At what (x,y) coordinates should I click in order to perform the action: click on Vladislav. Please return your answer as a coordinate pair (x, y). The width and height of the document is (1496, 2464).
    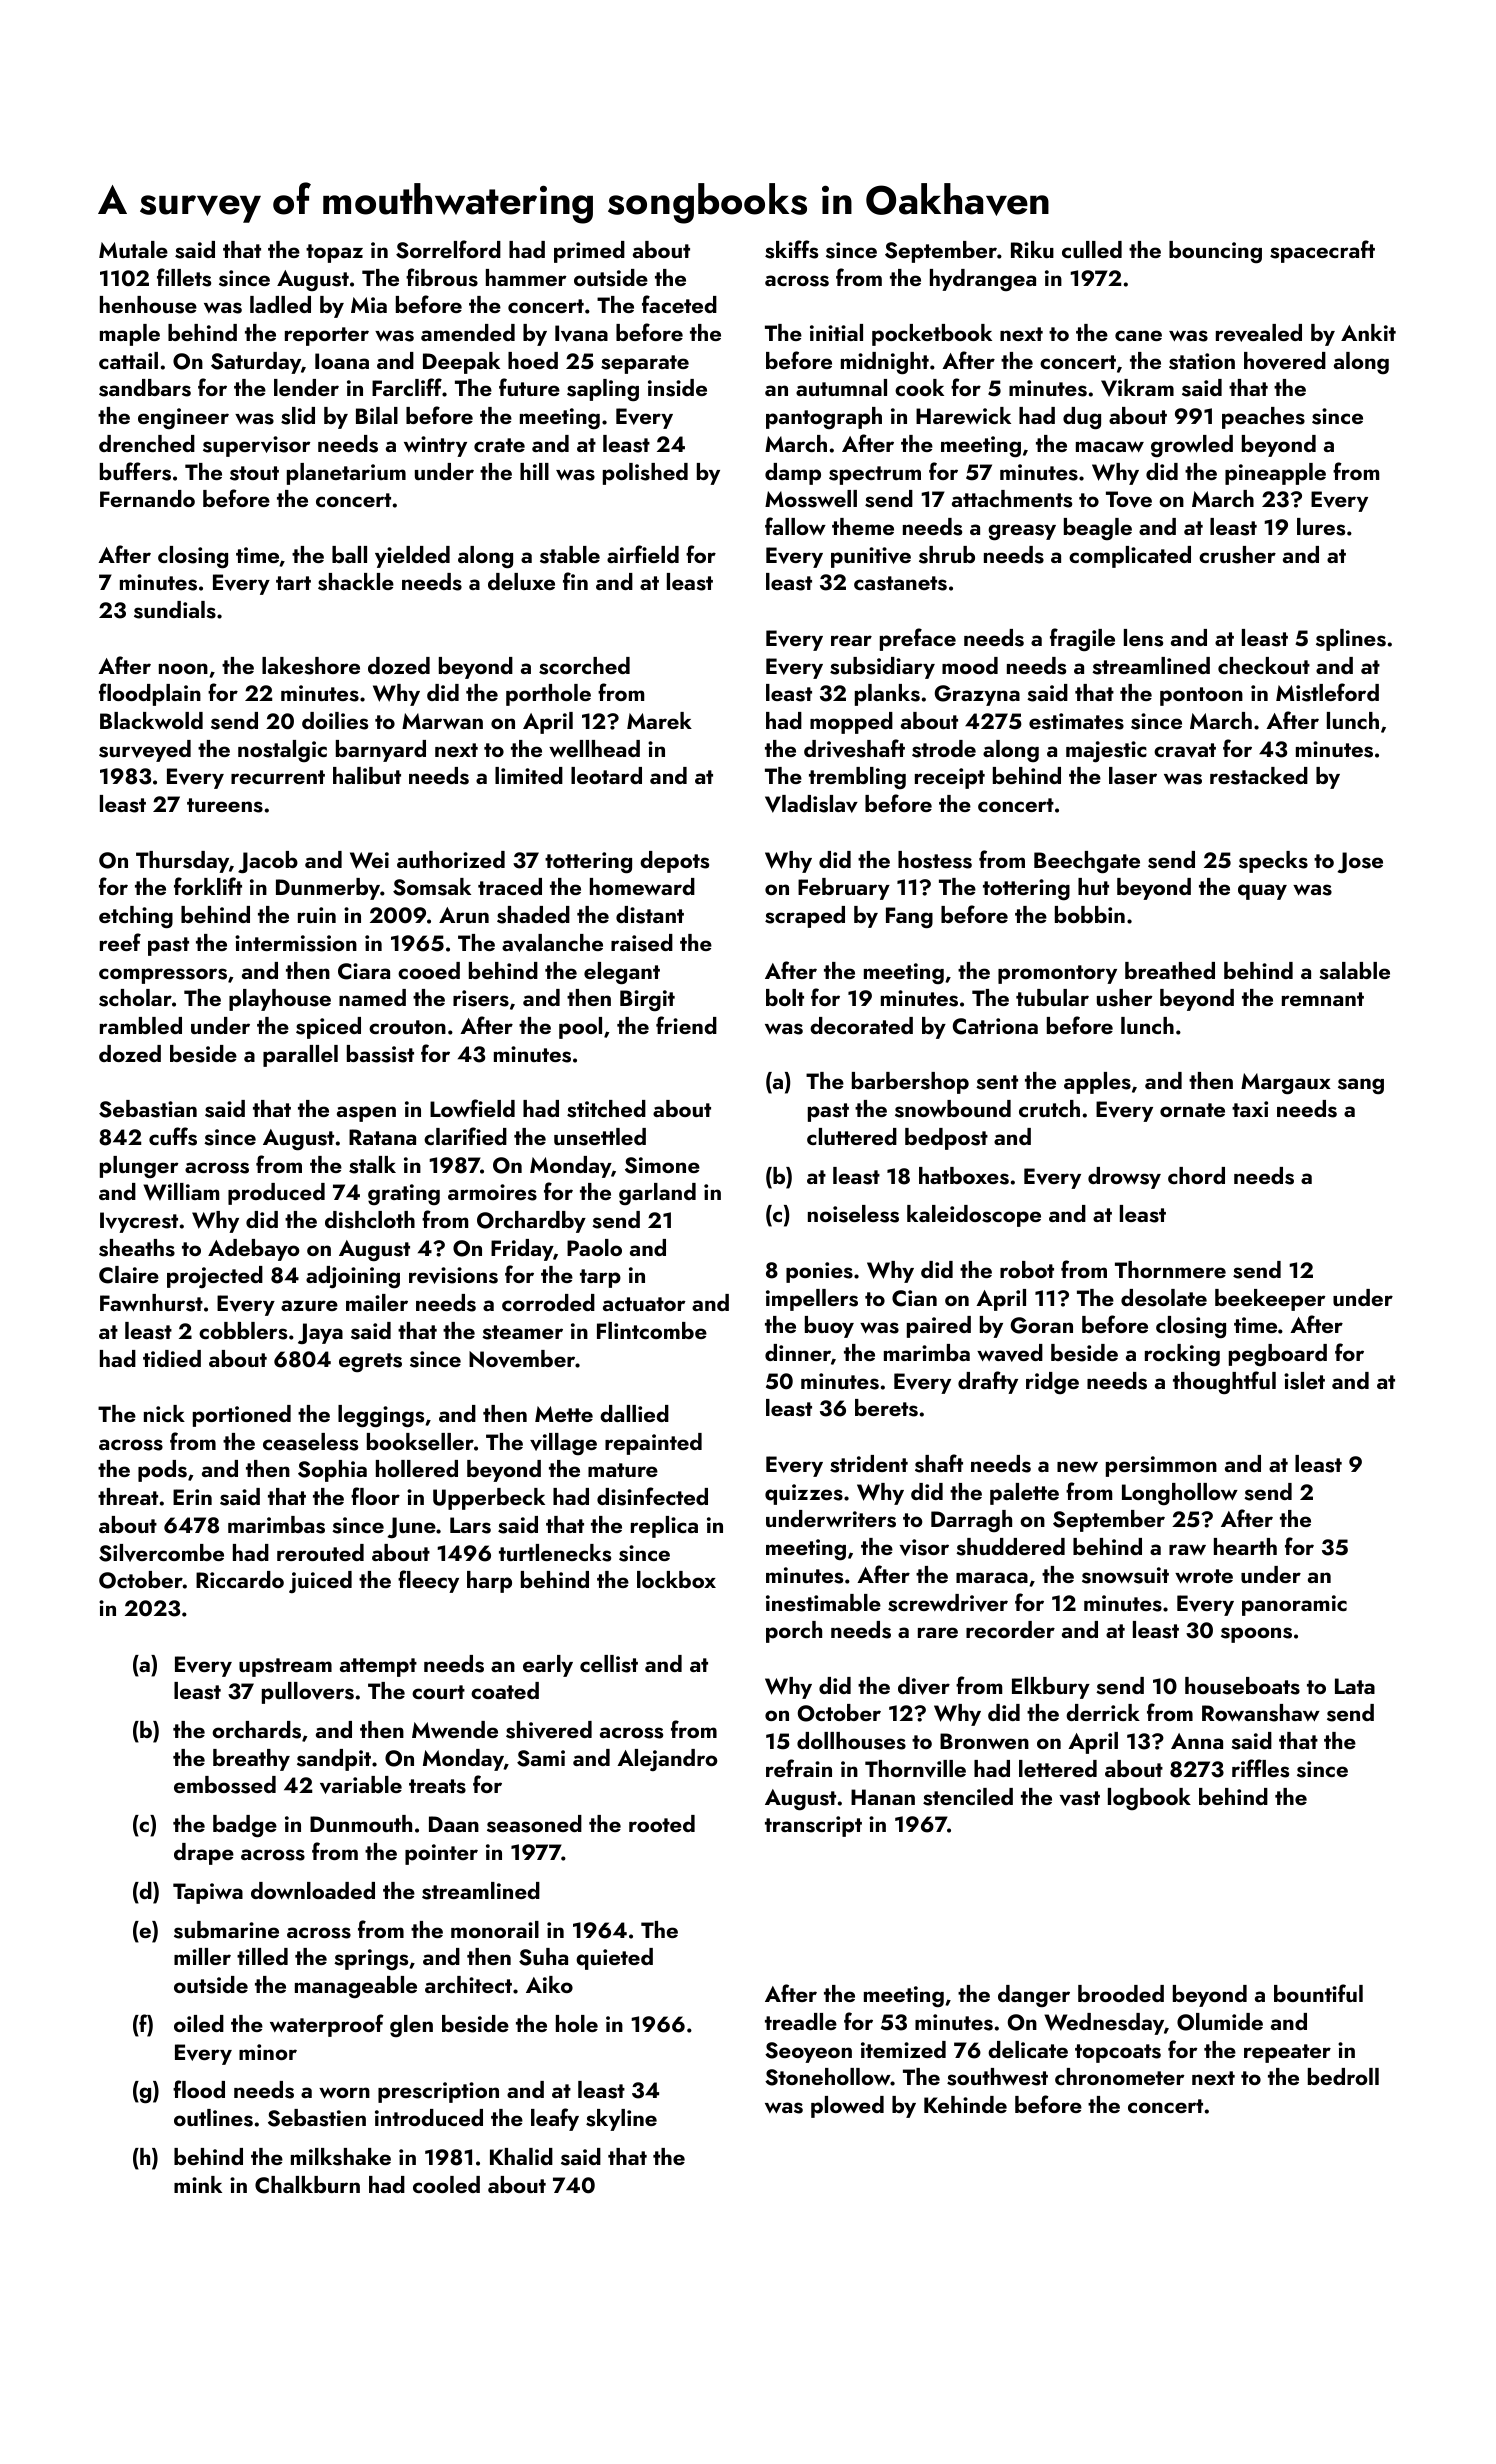
    Looking at the image, I should click on (811, 804).
